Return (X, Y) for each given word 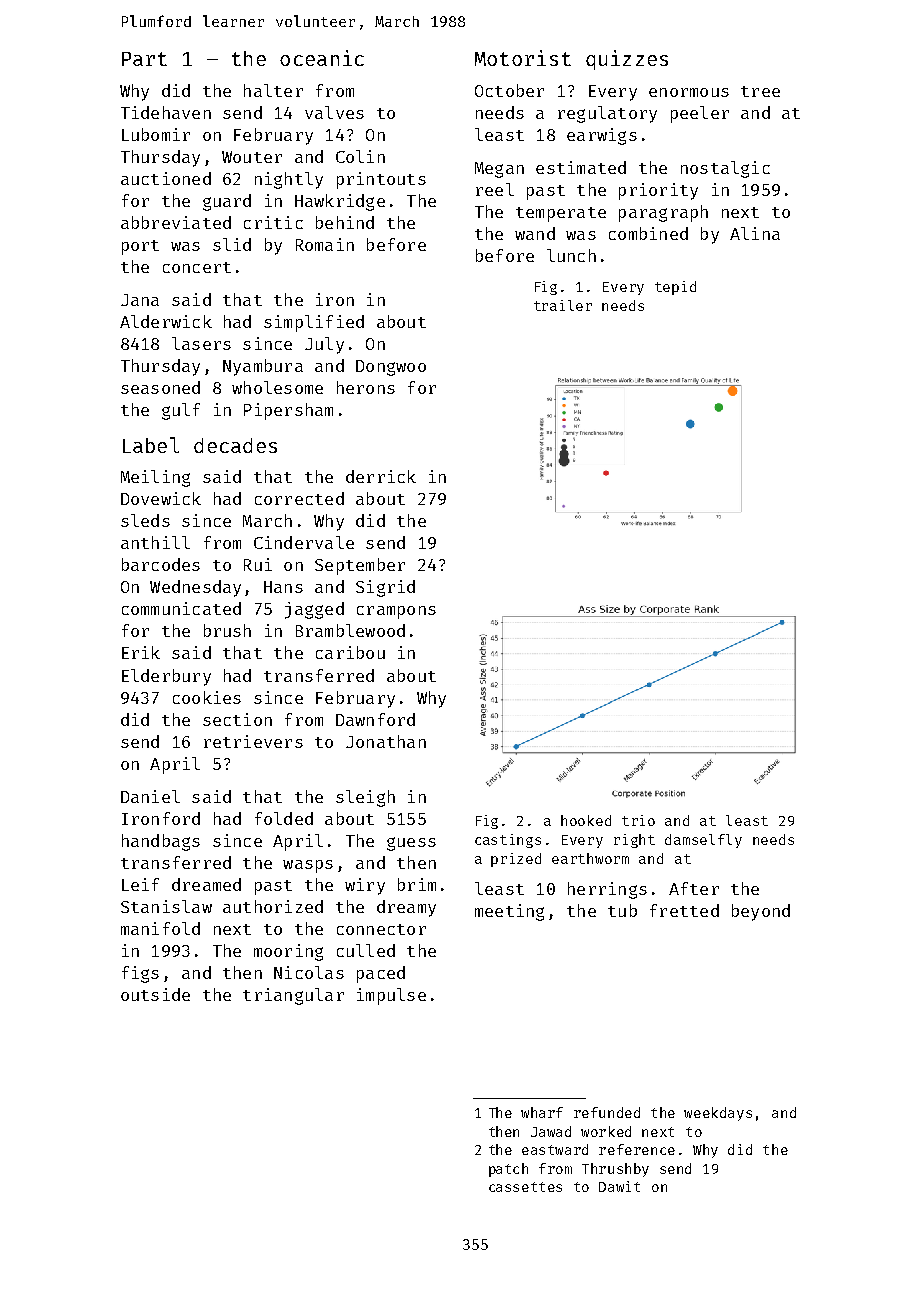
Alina (755, 233)
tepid (675, 288)
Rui (258, 564)
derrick (381, 476)
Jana (140, 300)
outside (155, 994)
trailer (563, 305)
